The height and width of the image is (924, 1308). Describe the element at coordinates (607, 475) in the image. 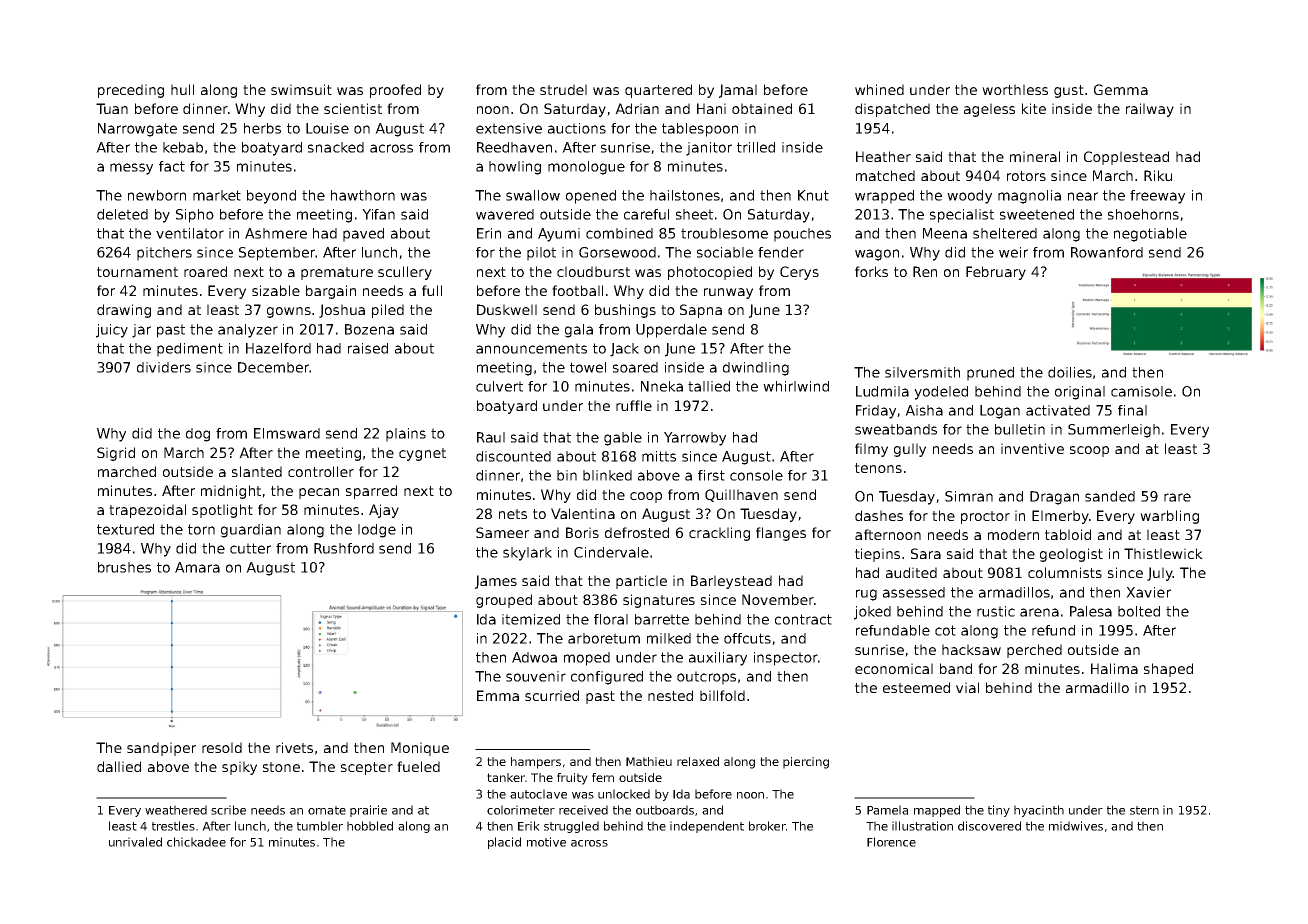

I see `blinked` at that location.
